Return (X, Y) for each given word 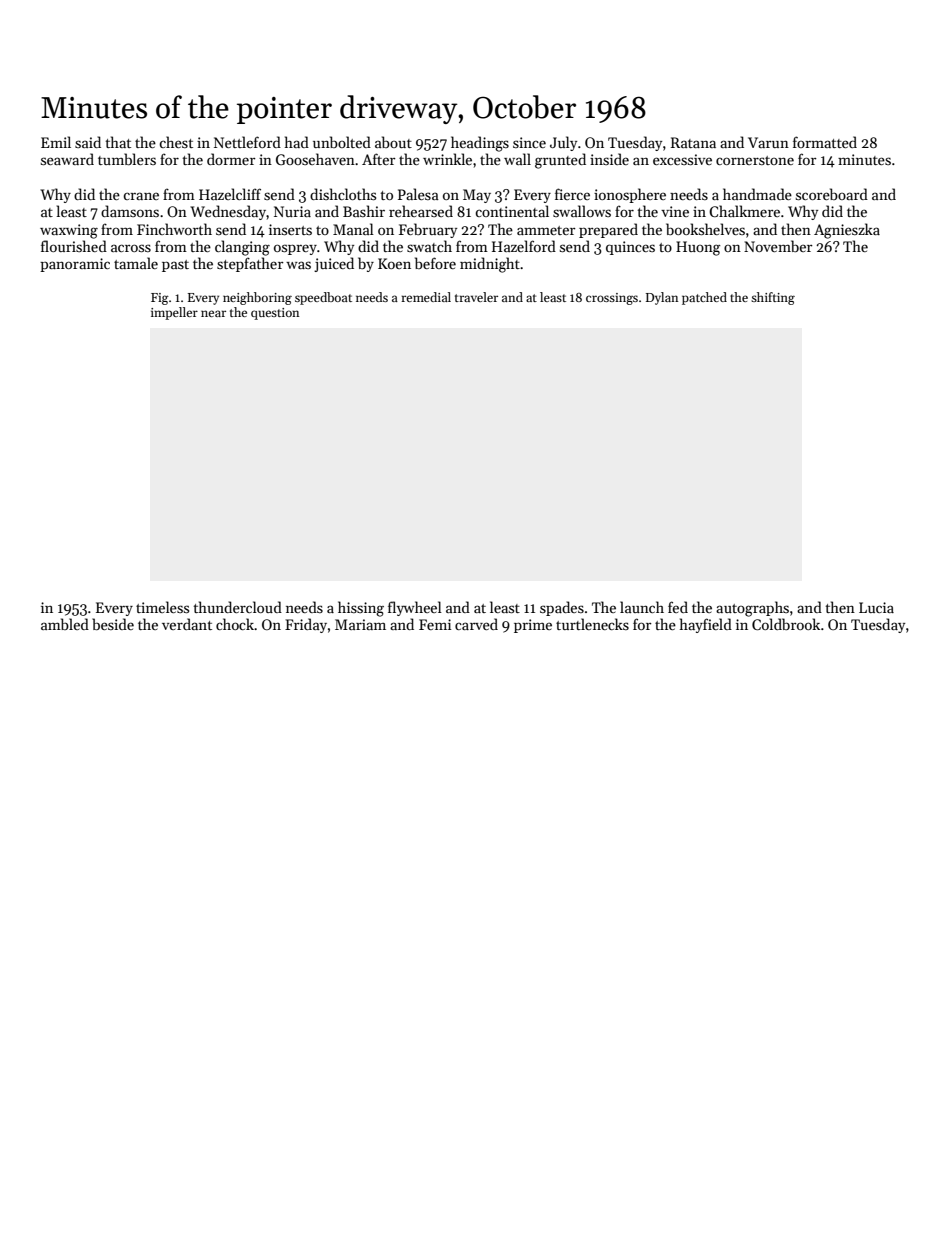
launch (642, 607)
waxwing (69, 231)
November (778, 246)
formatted (825, 142)
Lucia (876, 607)
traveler (476, 297)
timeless (162, 607)
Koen (394, 263)
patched (704, 298)
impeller (174, 313)
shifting (773, 298)
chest (176, 142)
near (213, 313)
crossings (612, 299)
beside (113, 624)
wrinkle (447, 159)
